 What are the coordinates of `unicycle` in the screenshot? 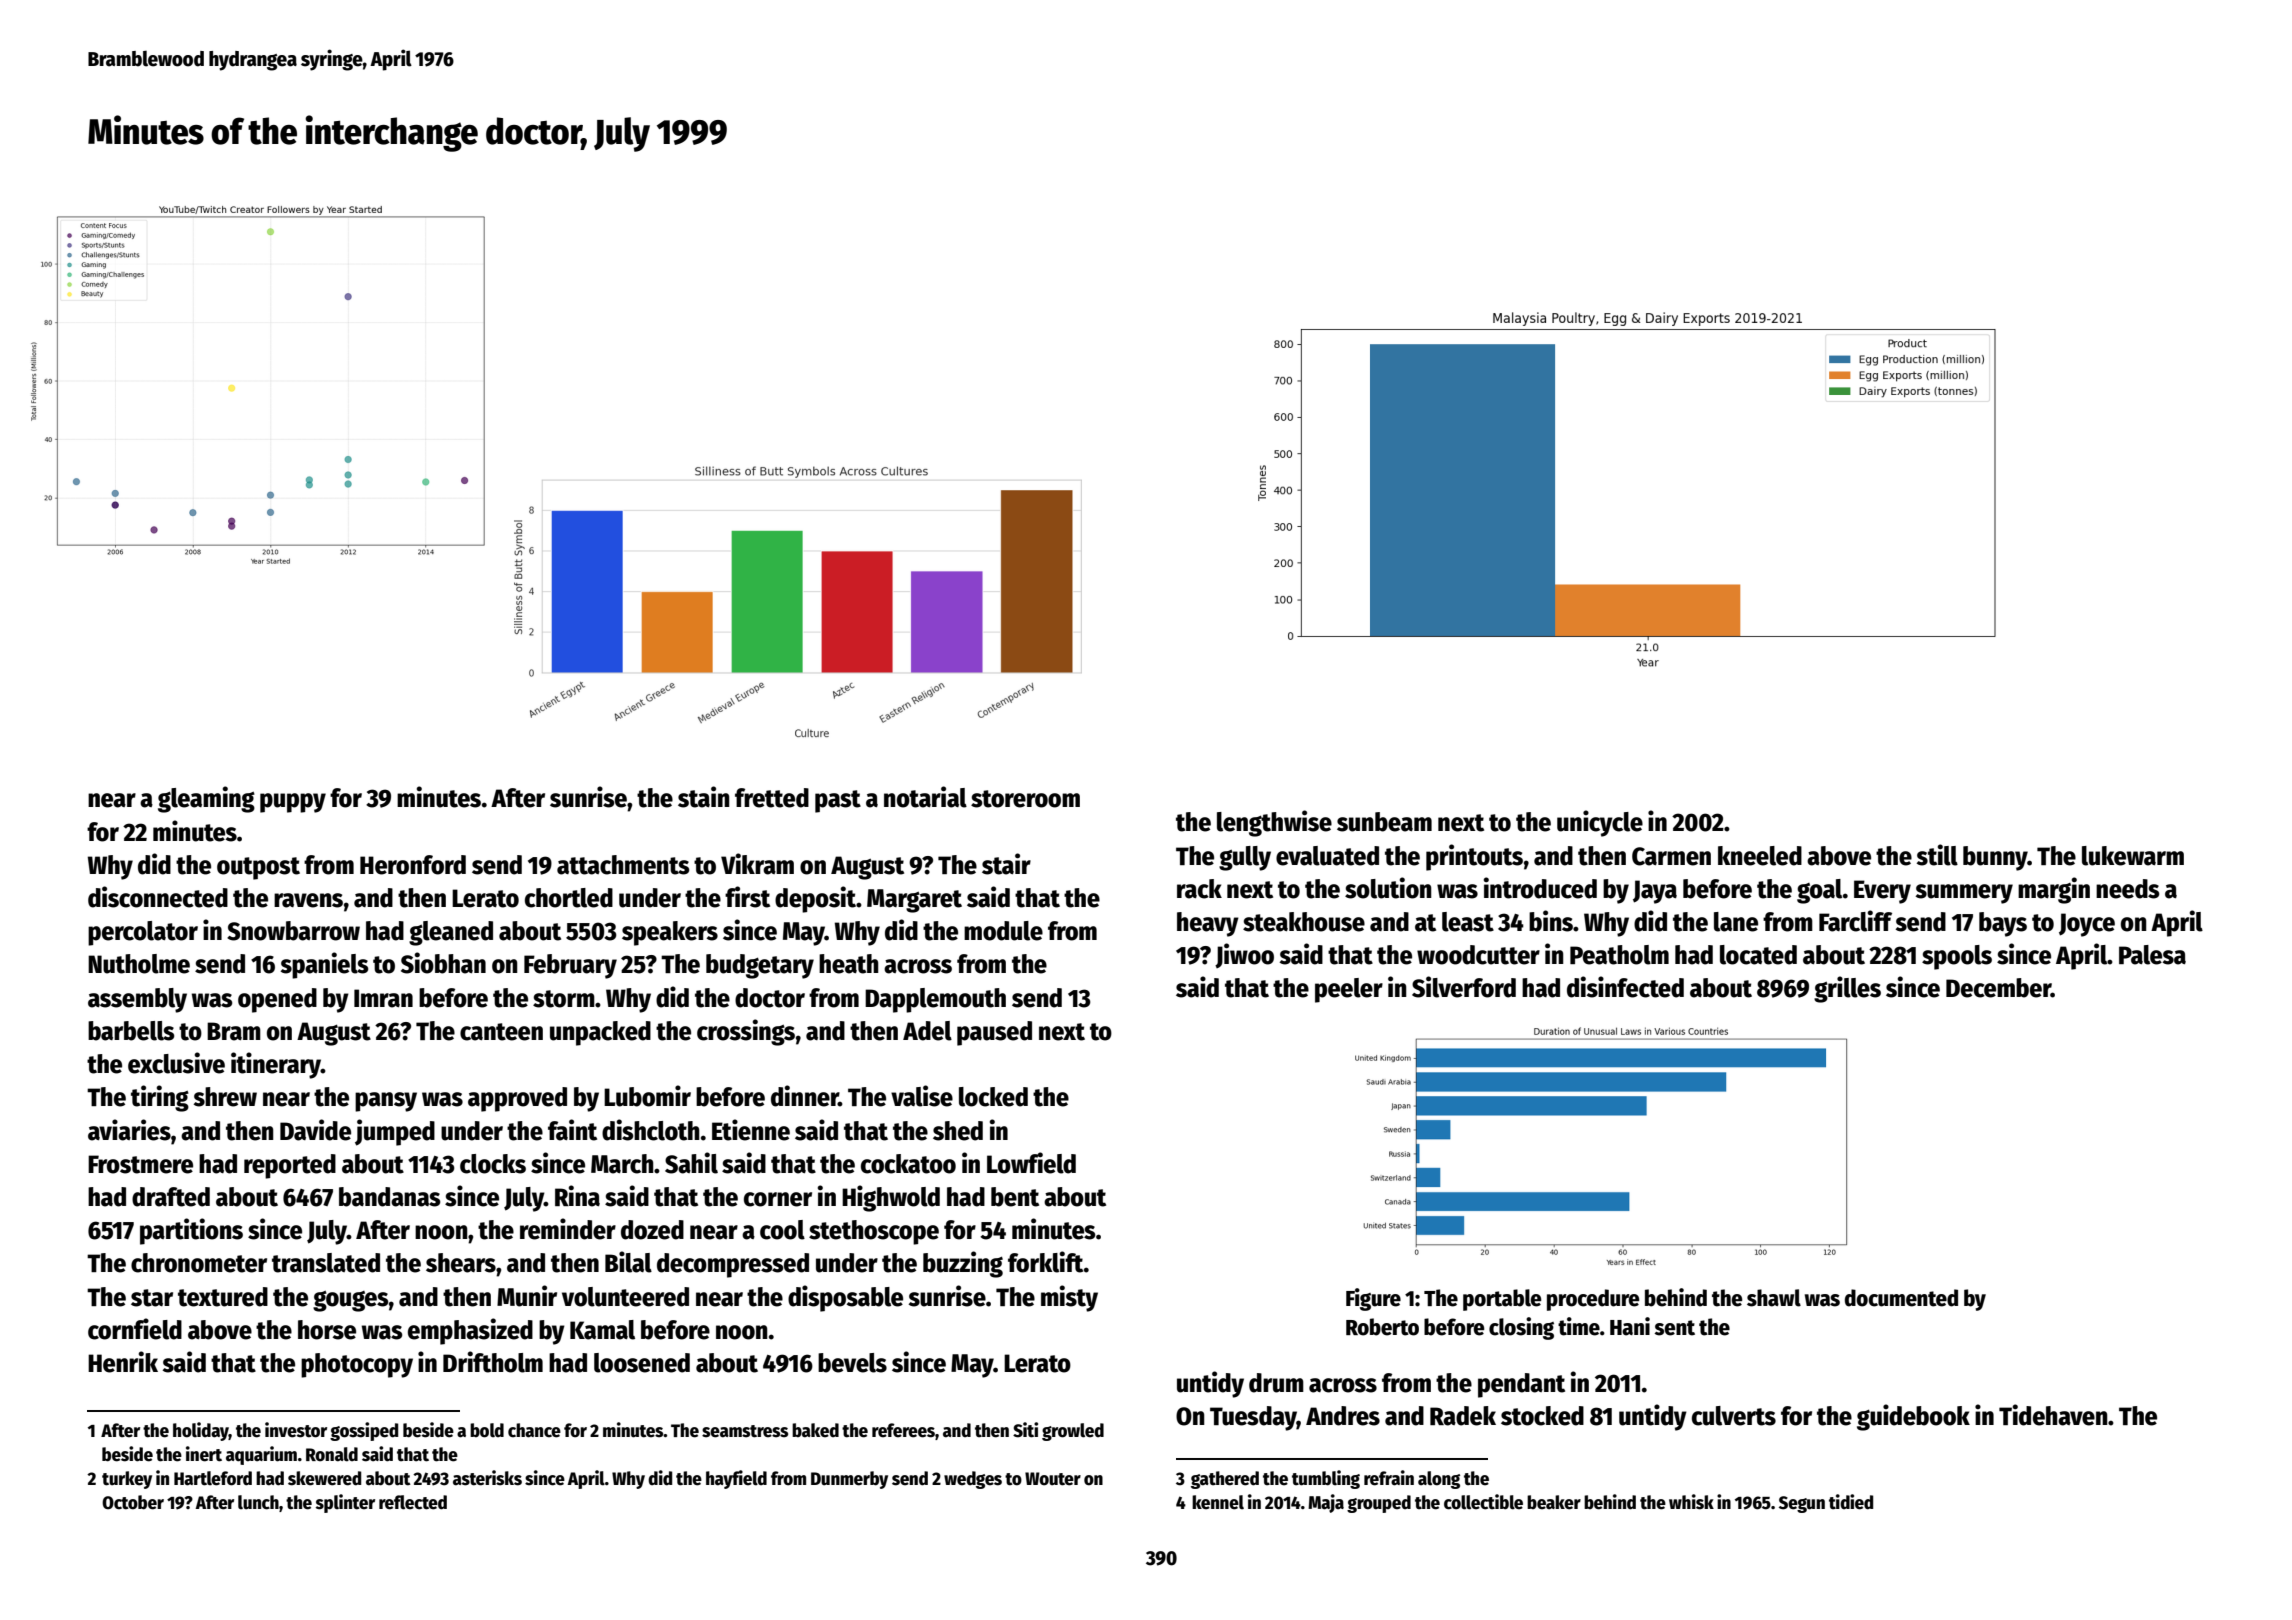 It's located at (1600, 823).
